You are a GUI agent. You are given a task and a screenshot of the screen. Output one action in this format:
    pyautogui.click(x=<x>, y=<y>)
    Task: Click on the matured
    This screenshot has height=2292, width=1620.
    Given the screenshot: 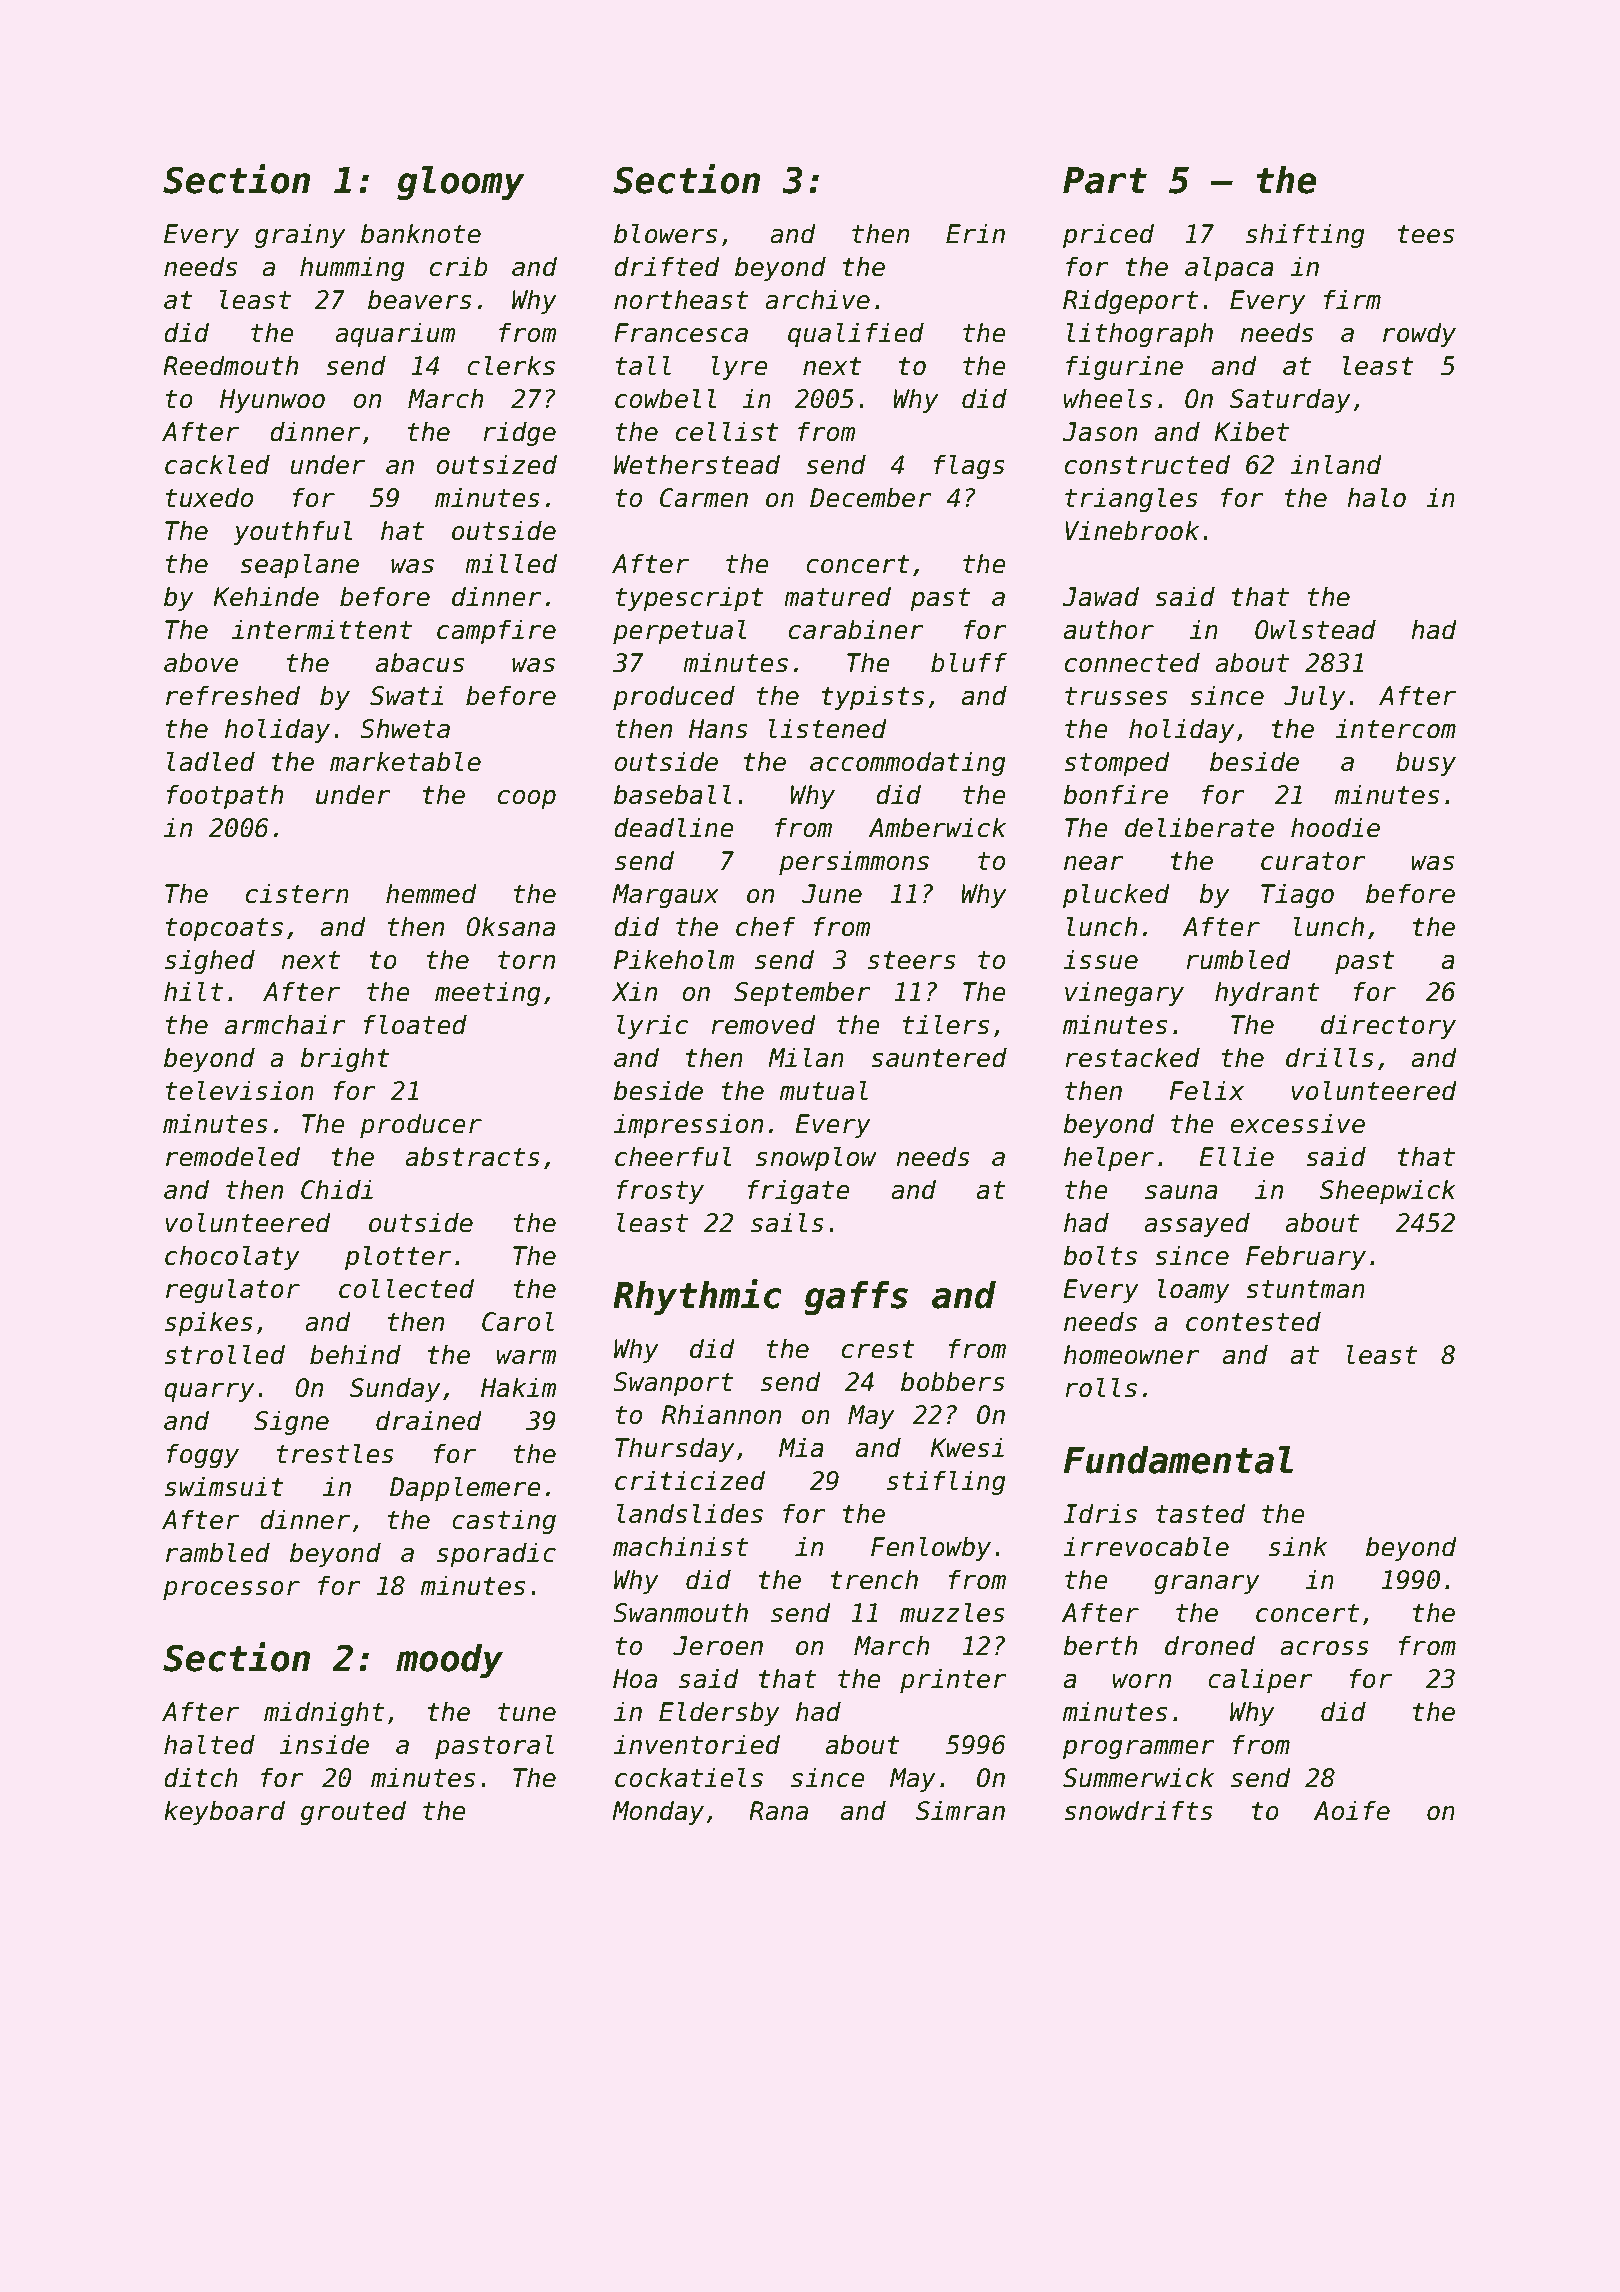 What is the action you would take?
    pyautogui.click(x=837, y=596)
